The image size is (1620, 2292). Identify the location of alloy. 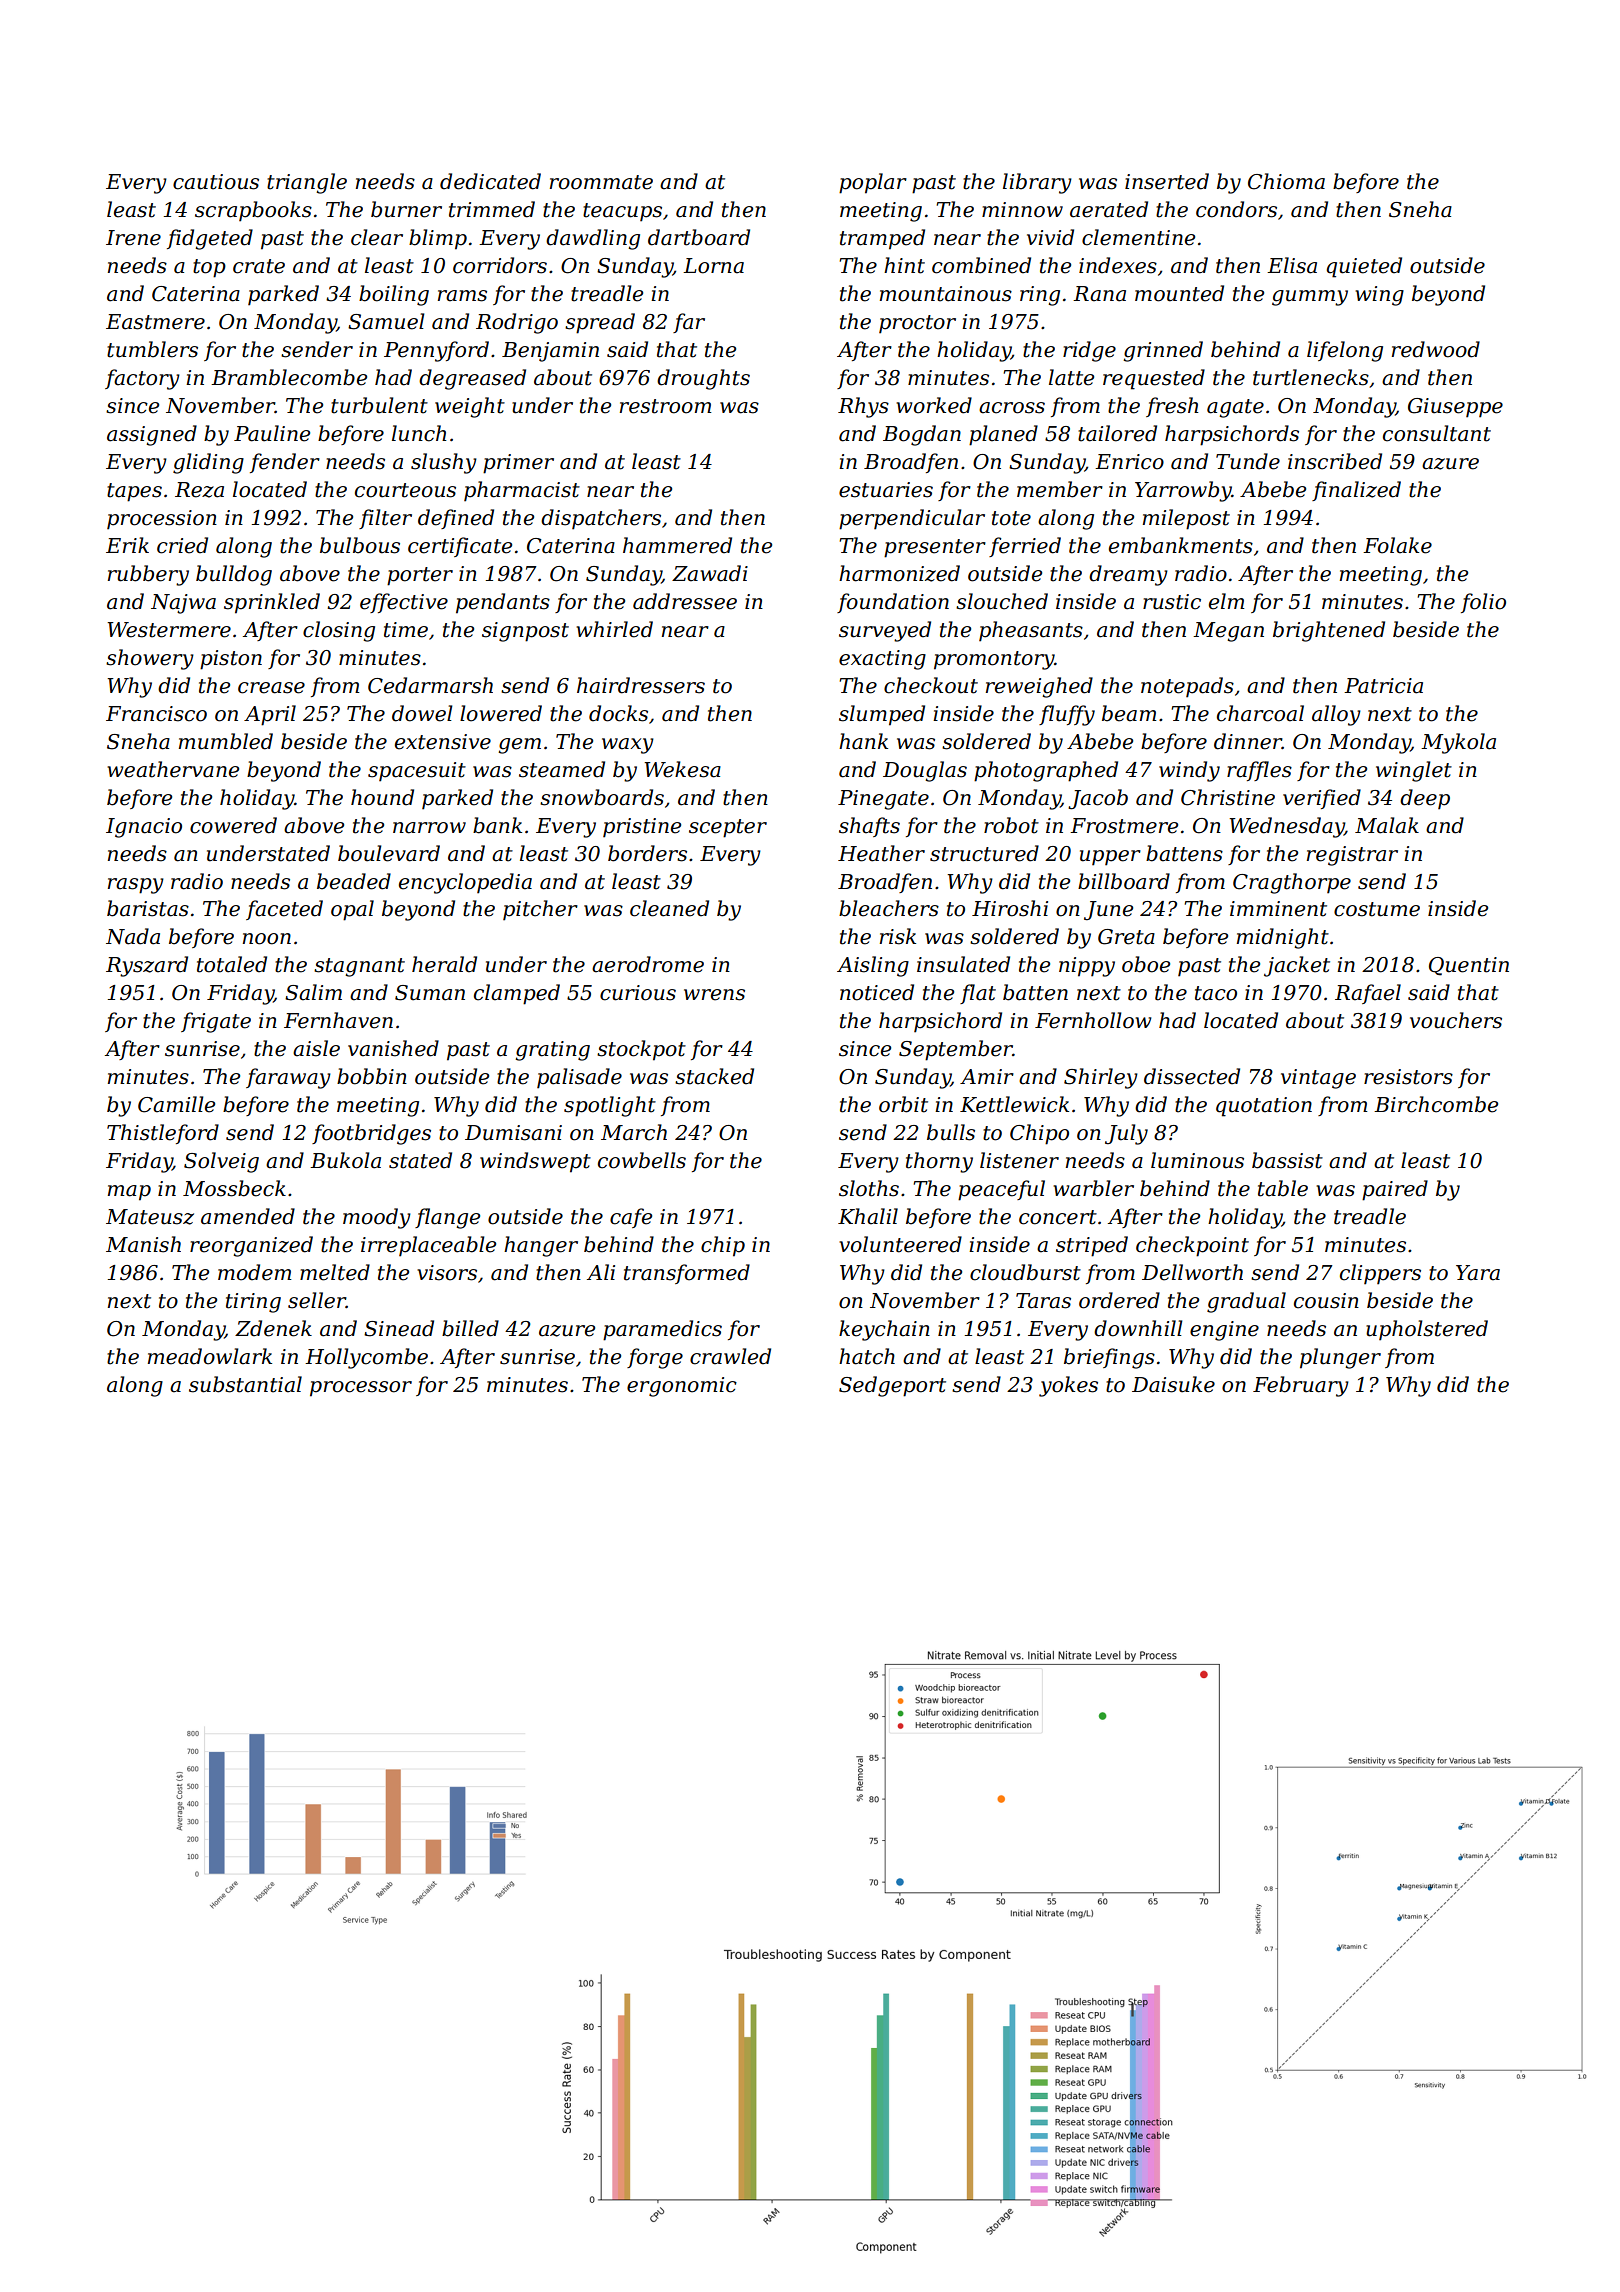
(1336, 715).
